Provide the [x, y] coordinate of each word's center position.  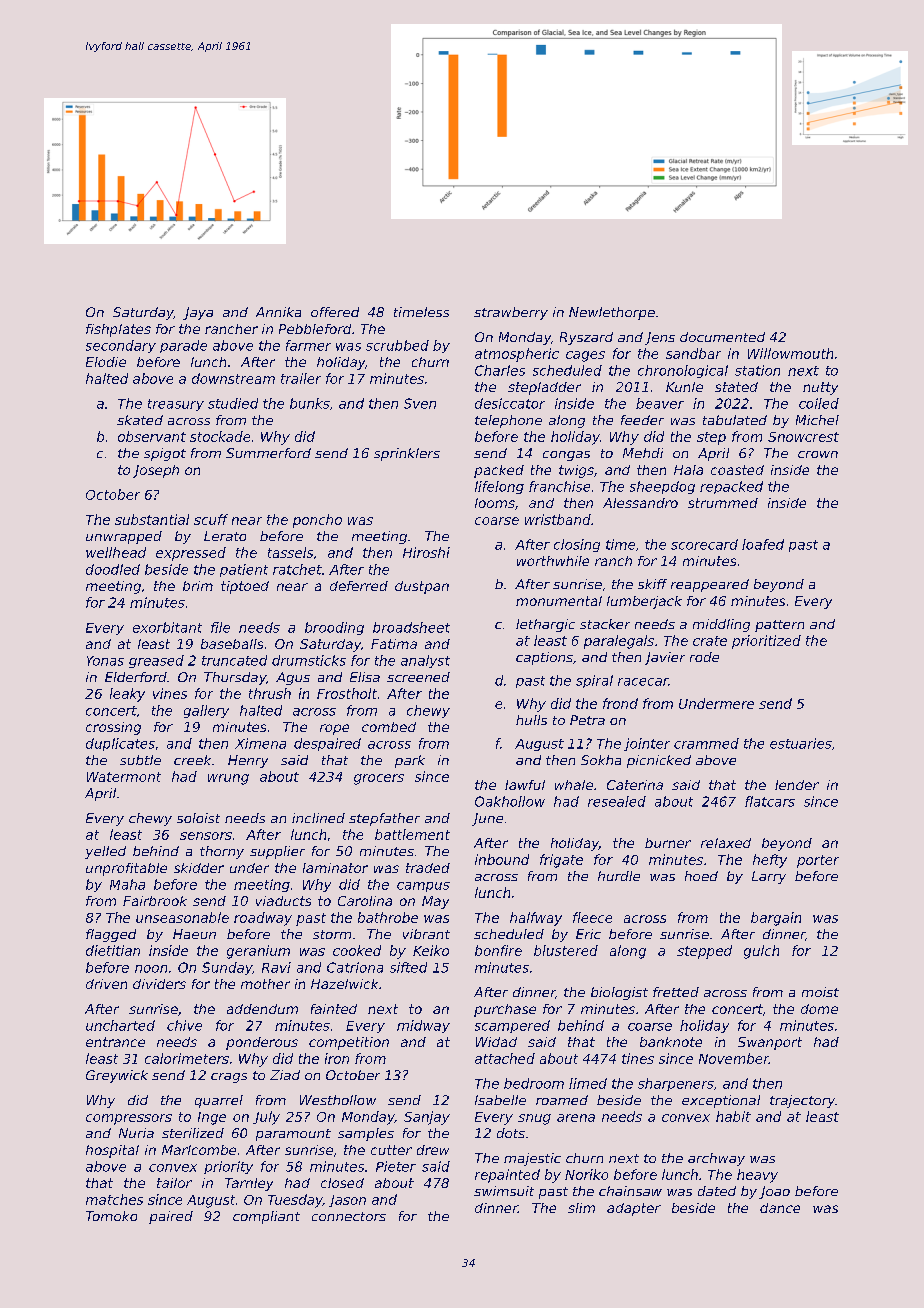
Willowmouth [790, 353]
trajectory [802, 1101]
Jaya [198, 313]
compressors [129, 1119]
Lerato [225, 536]
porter [818, 861]
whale [574, 785]
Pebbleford [315, 329]
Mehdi [643, 453]
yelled [105, 852]
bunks [310, 403]
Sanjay [427, 1118]
